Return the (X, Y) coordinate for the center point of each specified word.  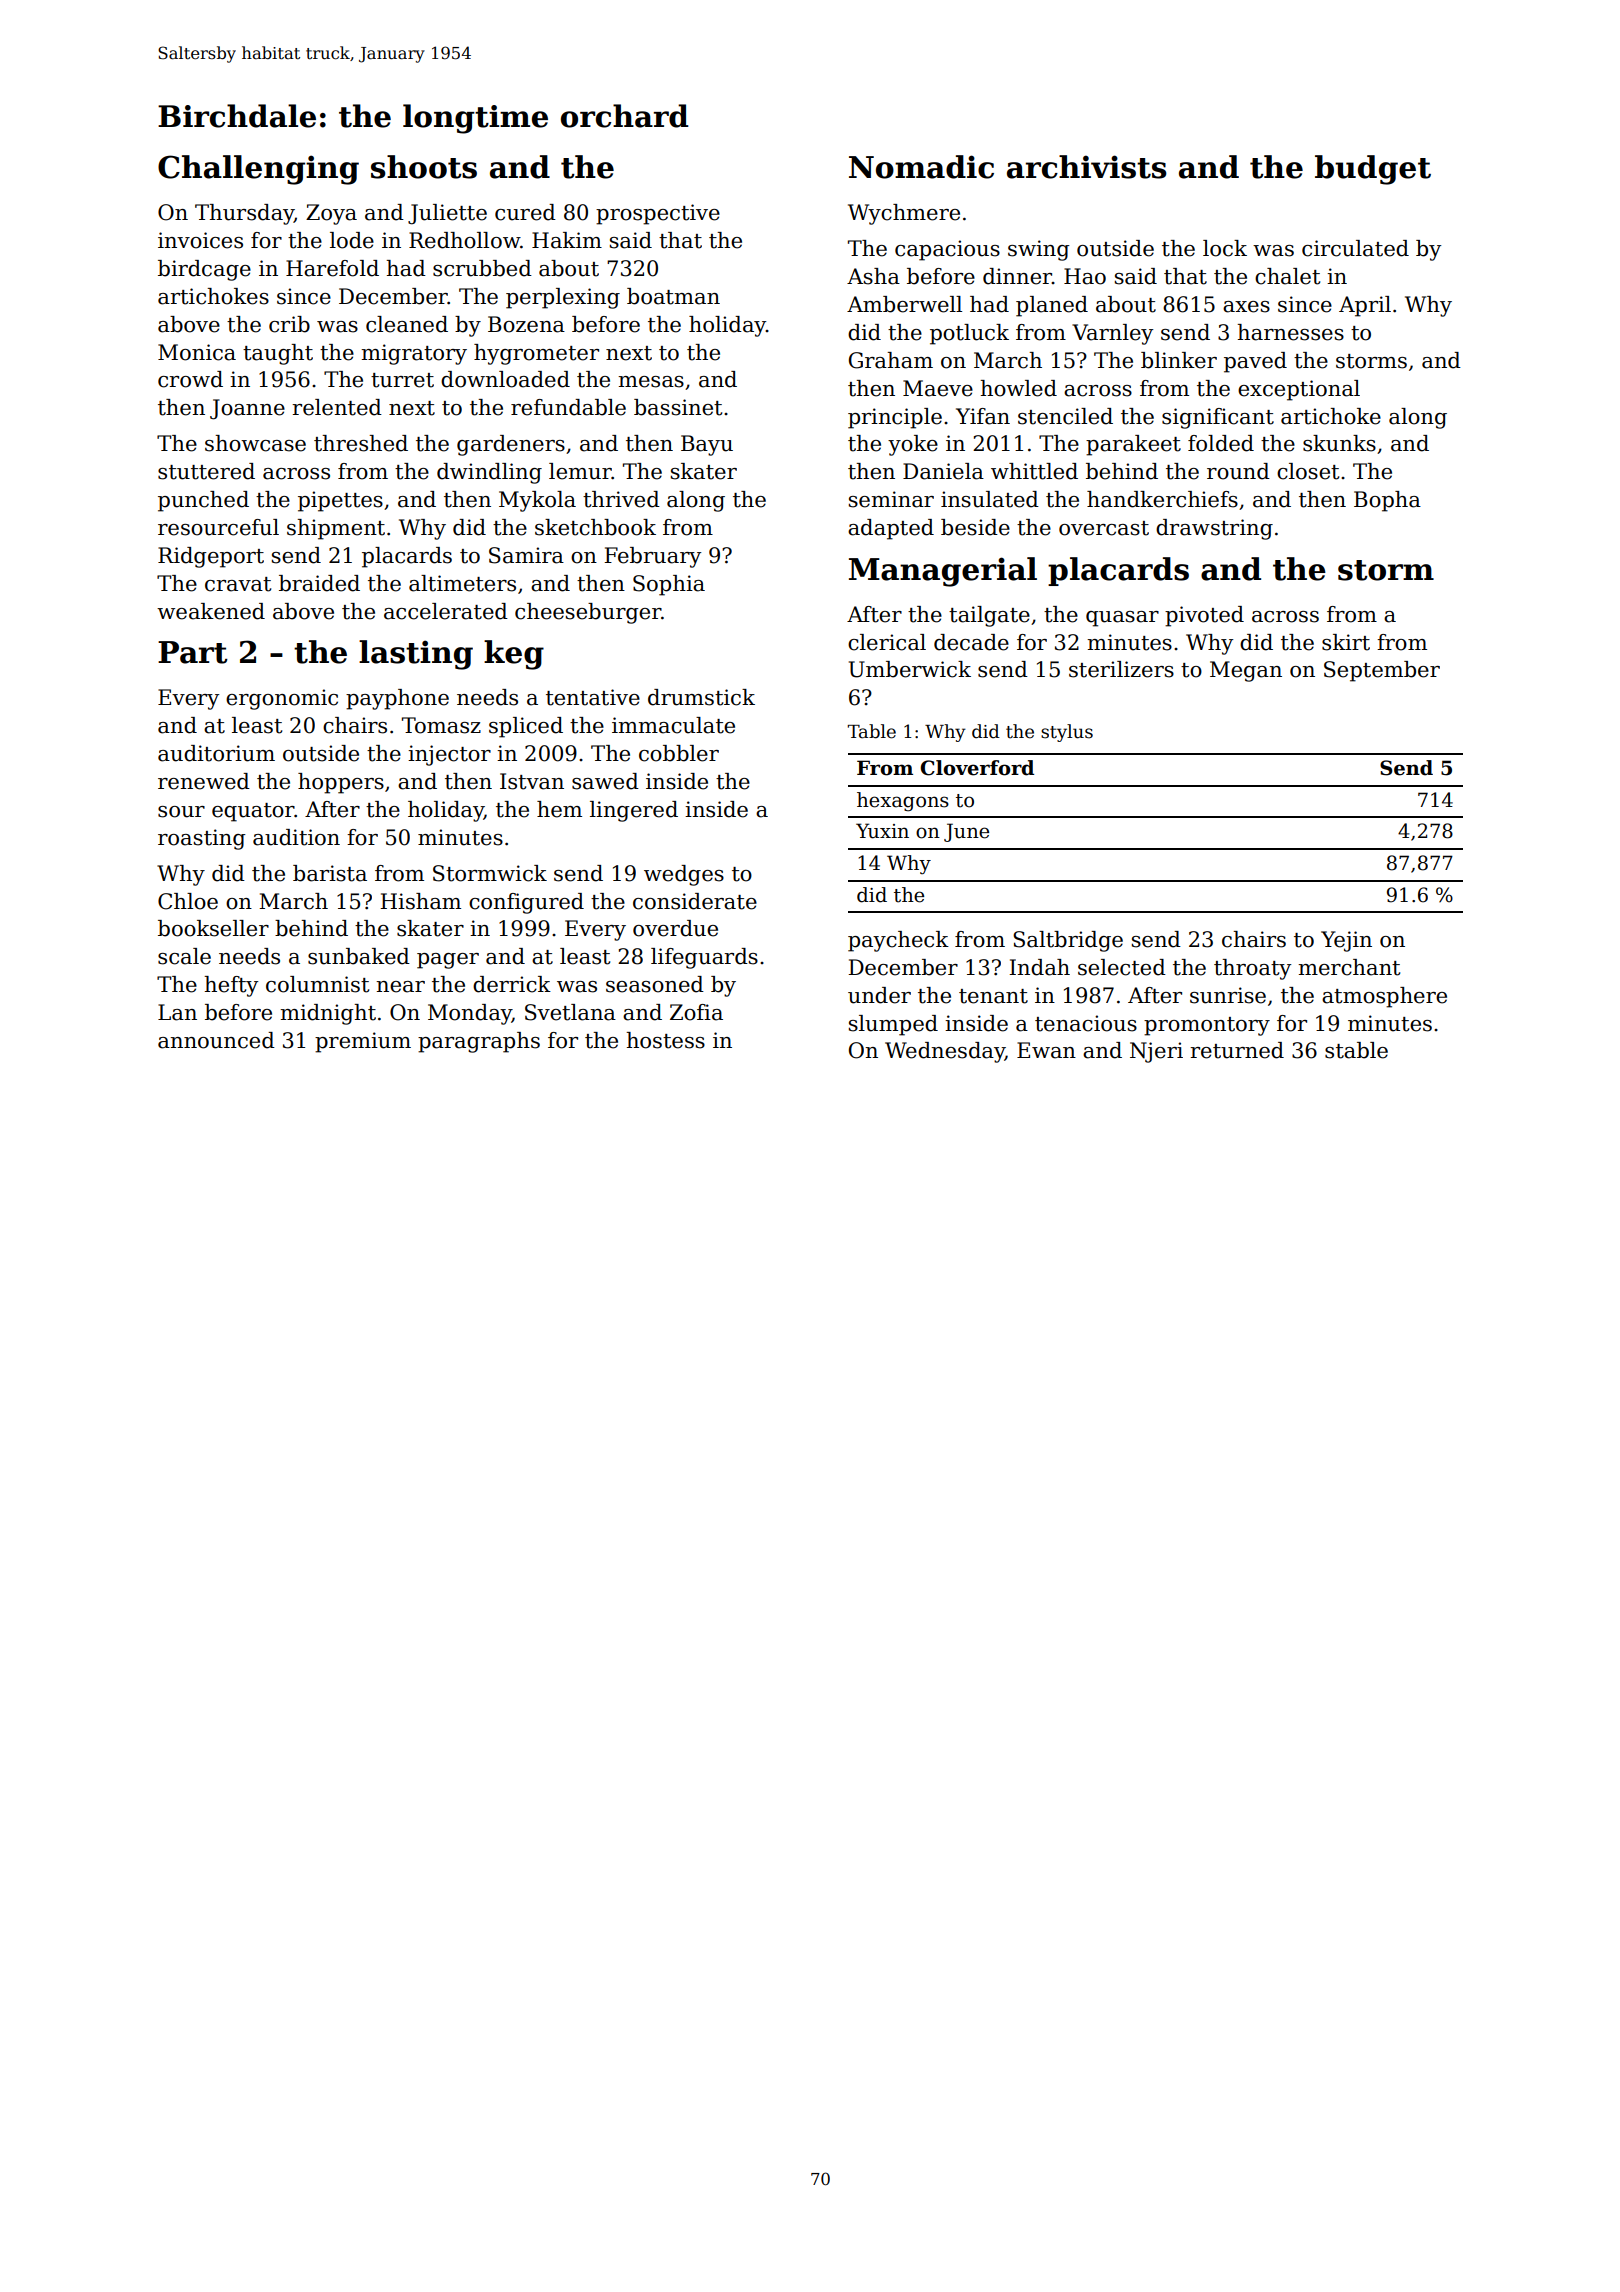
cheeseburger (588, 613)
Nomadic (921, 167)
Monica (197, 352)
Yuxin (882, 831)
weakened (211, 611)
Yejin (1346, 941)
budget (1373, 170)
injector (449, 755)
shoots (424, 167)
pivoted (1204, 616)
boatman (673, 296)
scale (184, 956)
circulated (1355, 248)
